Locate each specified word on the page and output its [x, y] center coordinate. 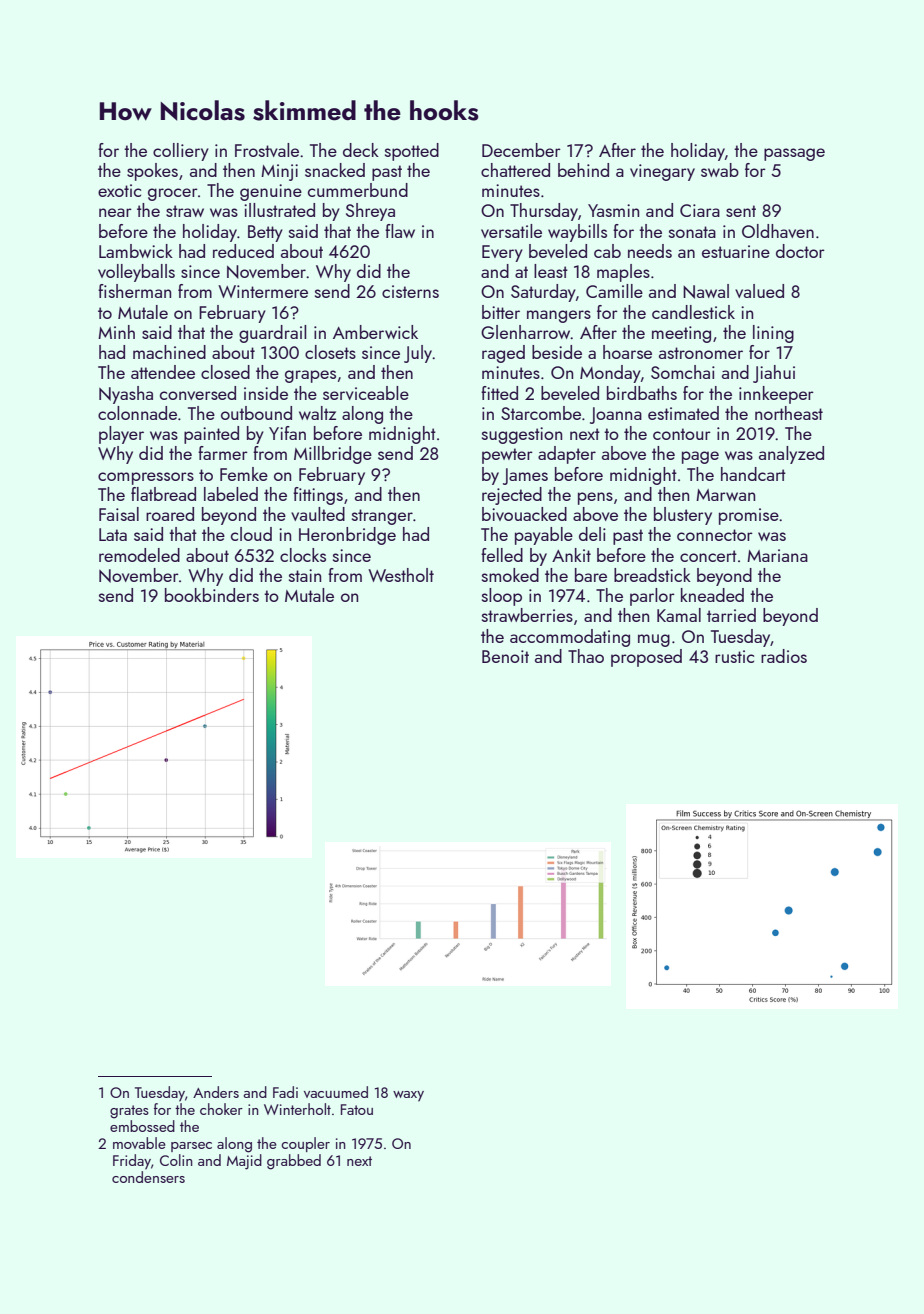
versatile [511, 231]
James [525, 476]
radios [784, 656]
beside [557, 352]
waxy [408, 1096]
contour [682, 434]
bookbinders [212, 595]
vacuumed [336, 1092]
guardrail [272, 334]
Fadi [285, 1092]
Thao [586, 656]
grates [129, 1112]
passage [794, 154]
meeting [681, 334]
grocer [173, 194]
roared [170, 514]
